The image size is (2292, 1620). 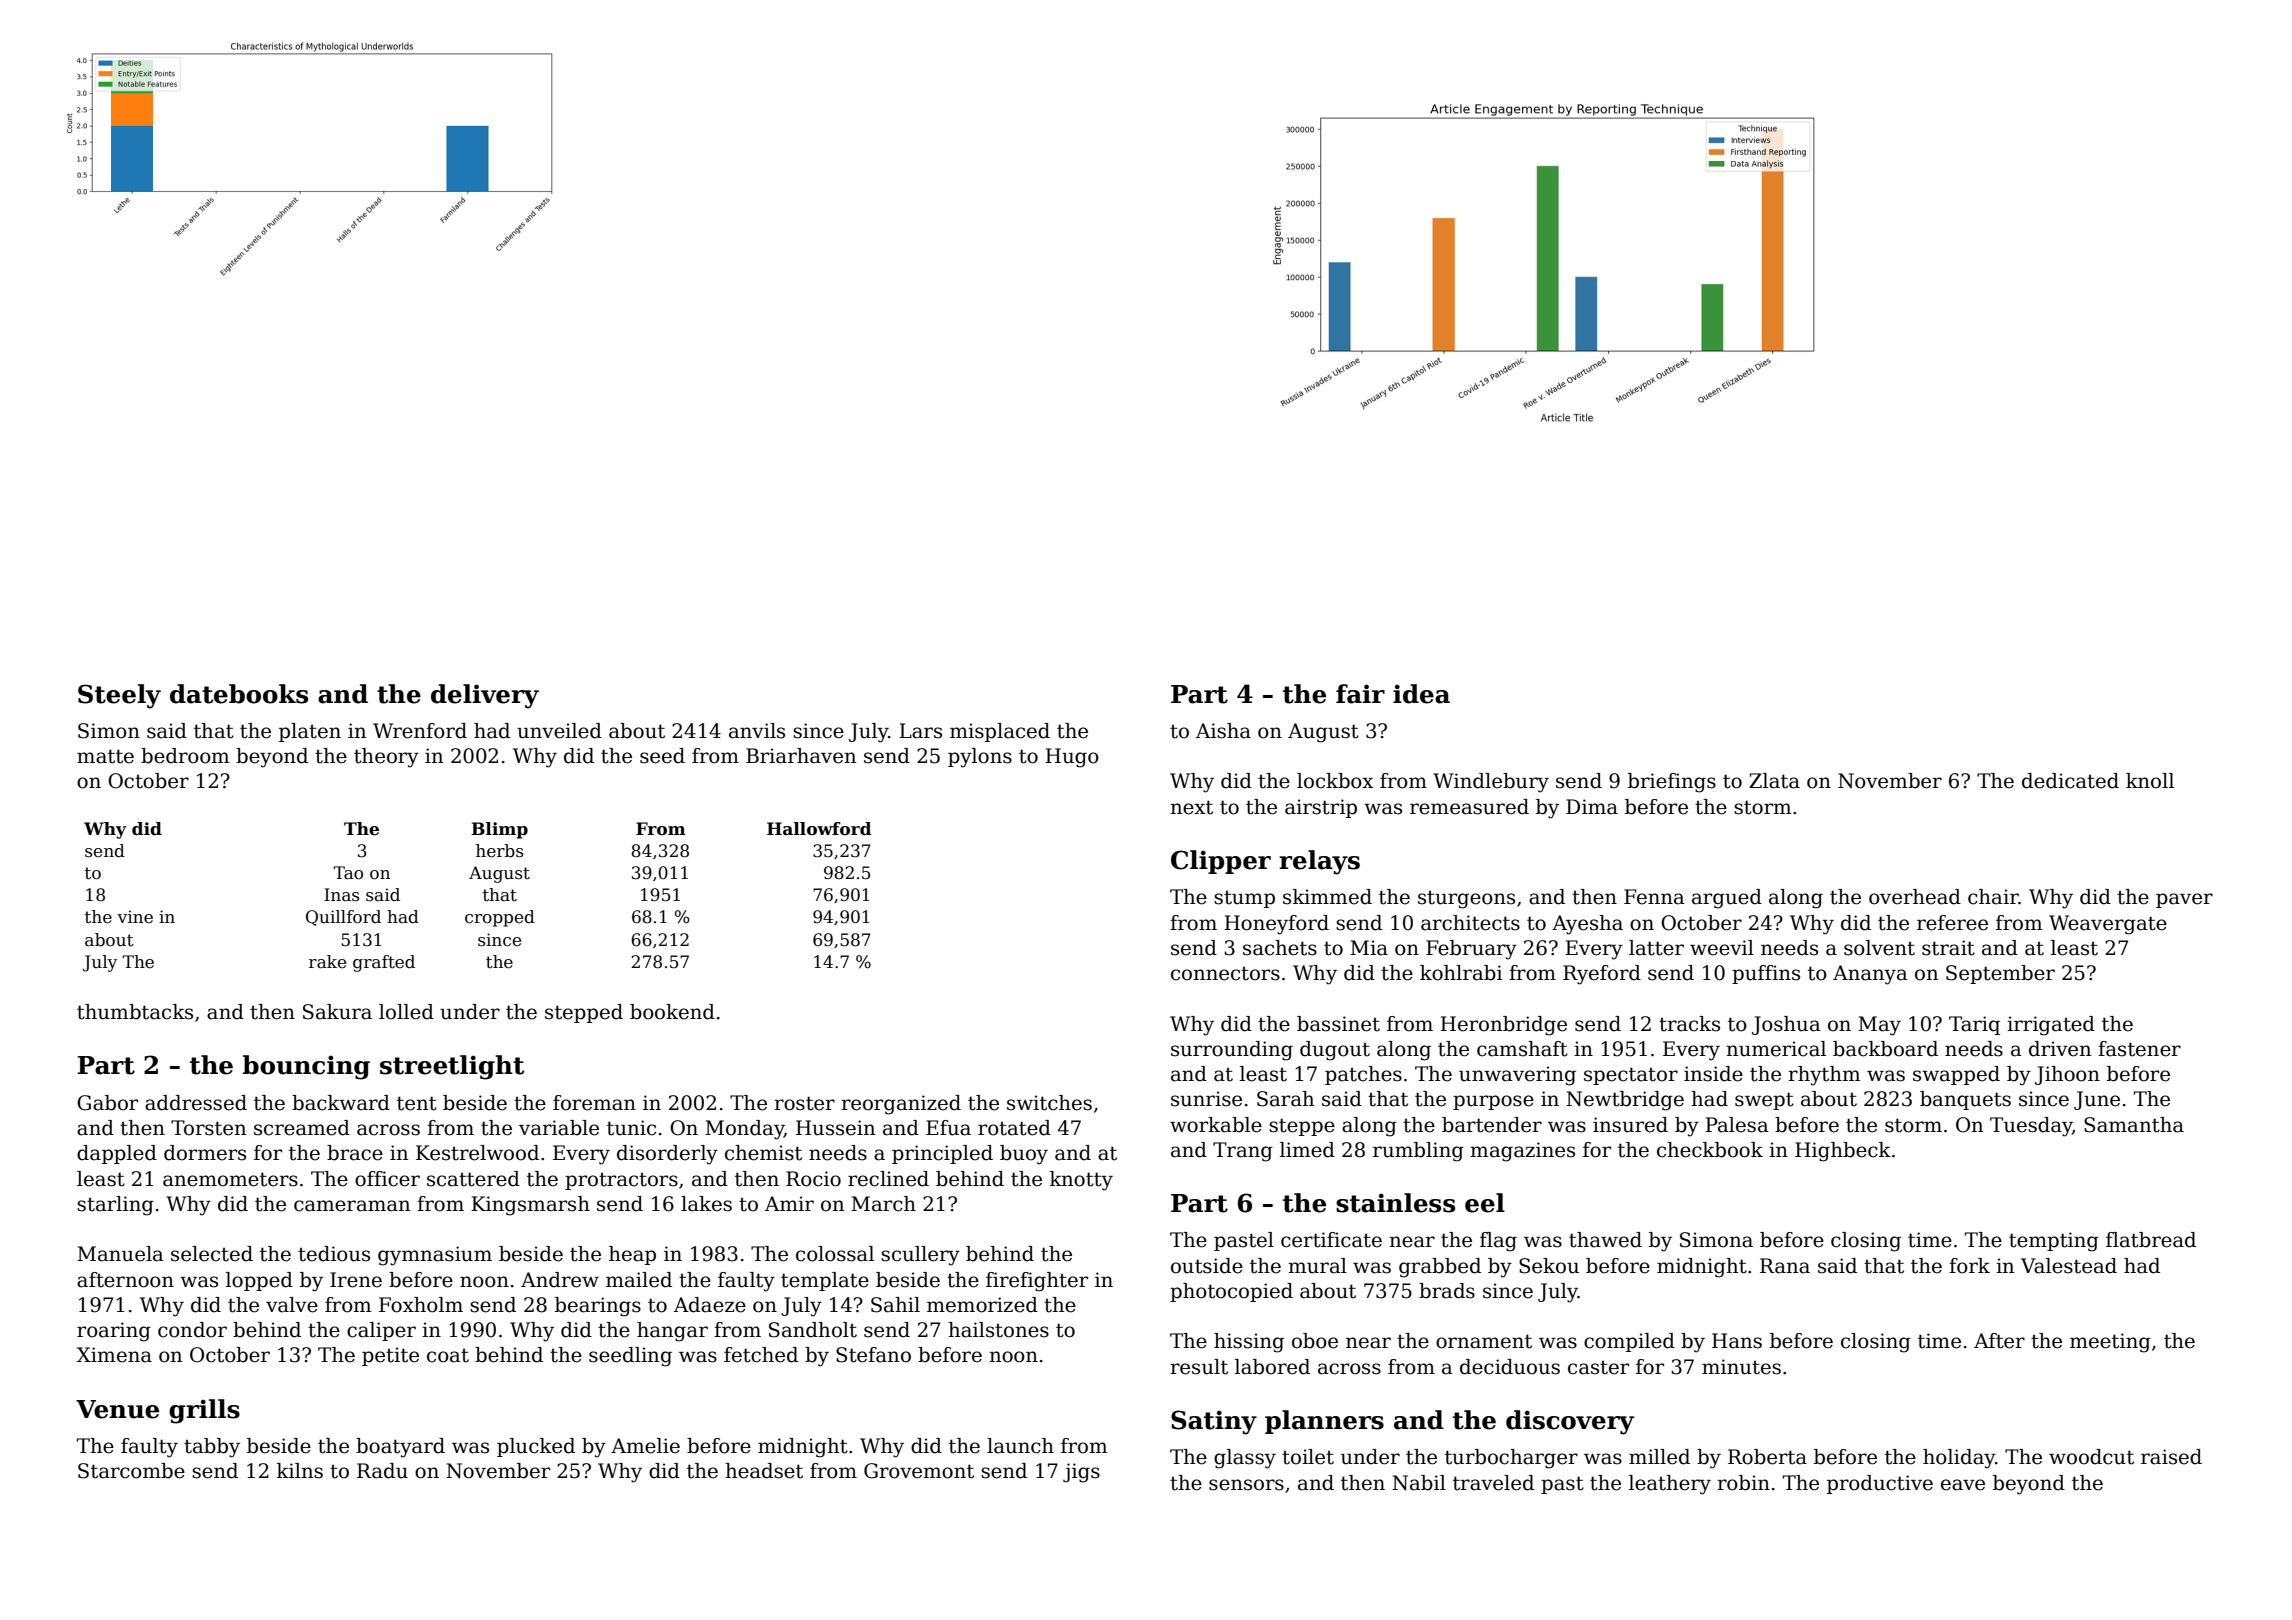 What do you see at coordinates (1360, 694) in the document?
I see `fair` at bounding box center [1360, 694].
